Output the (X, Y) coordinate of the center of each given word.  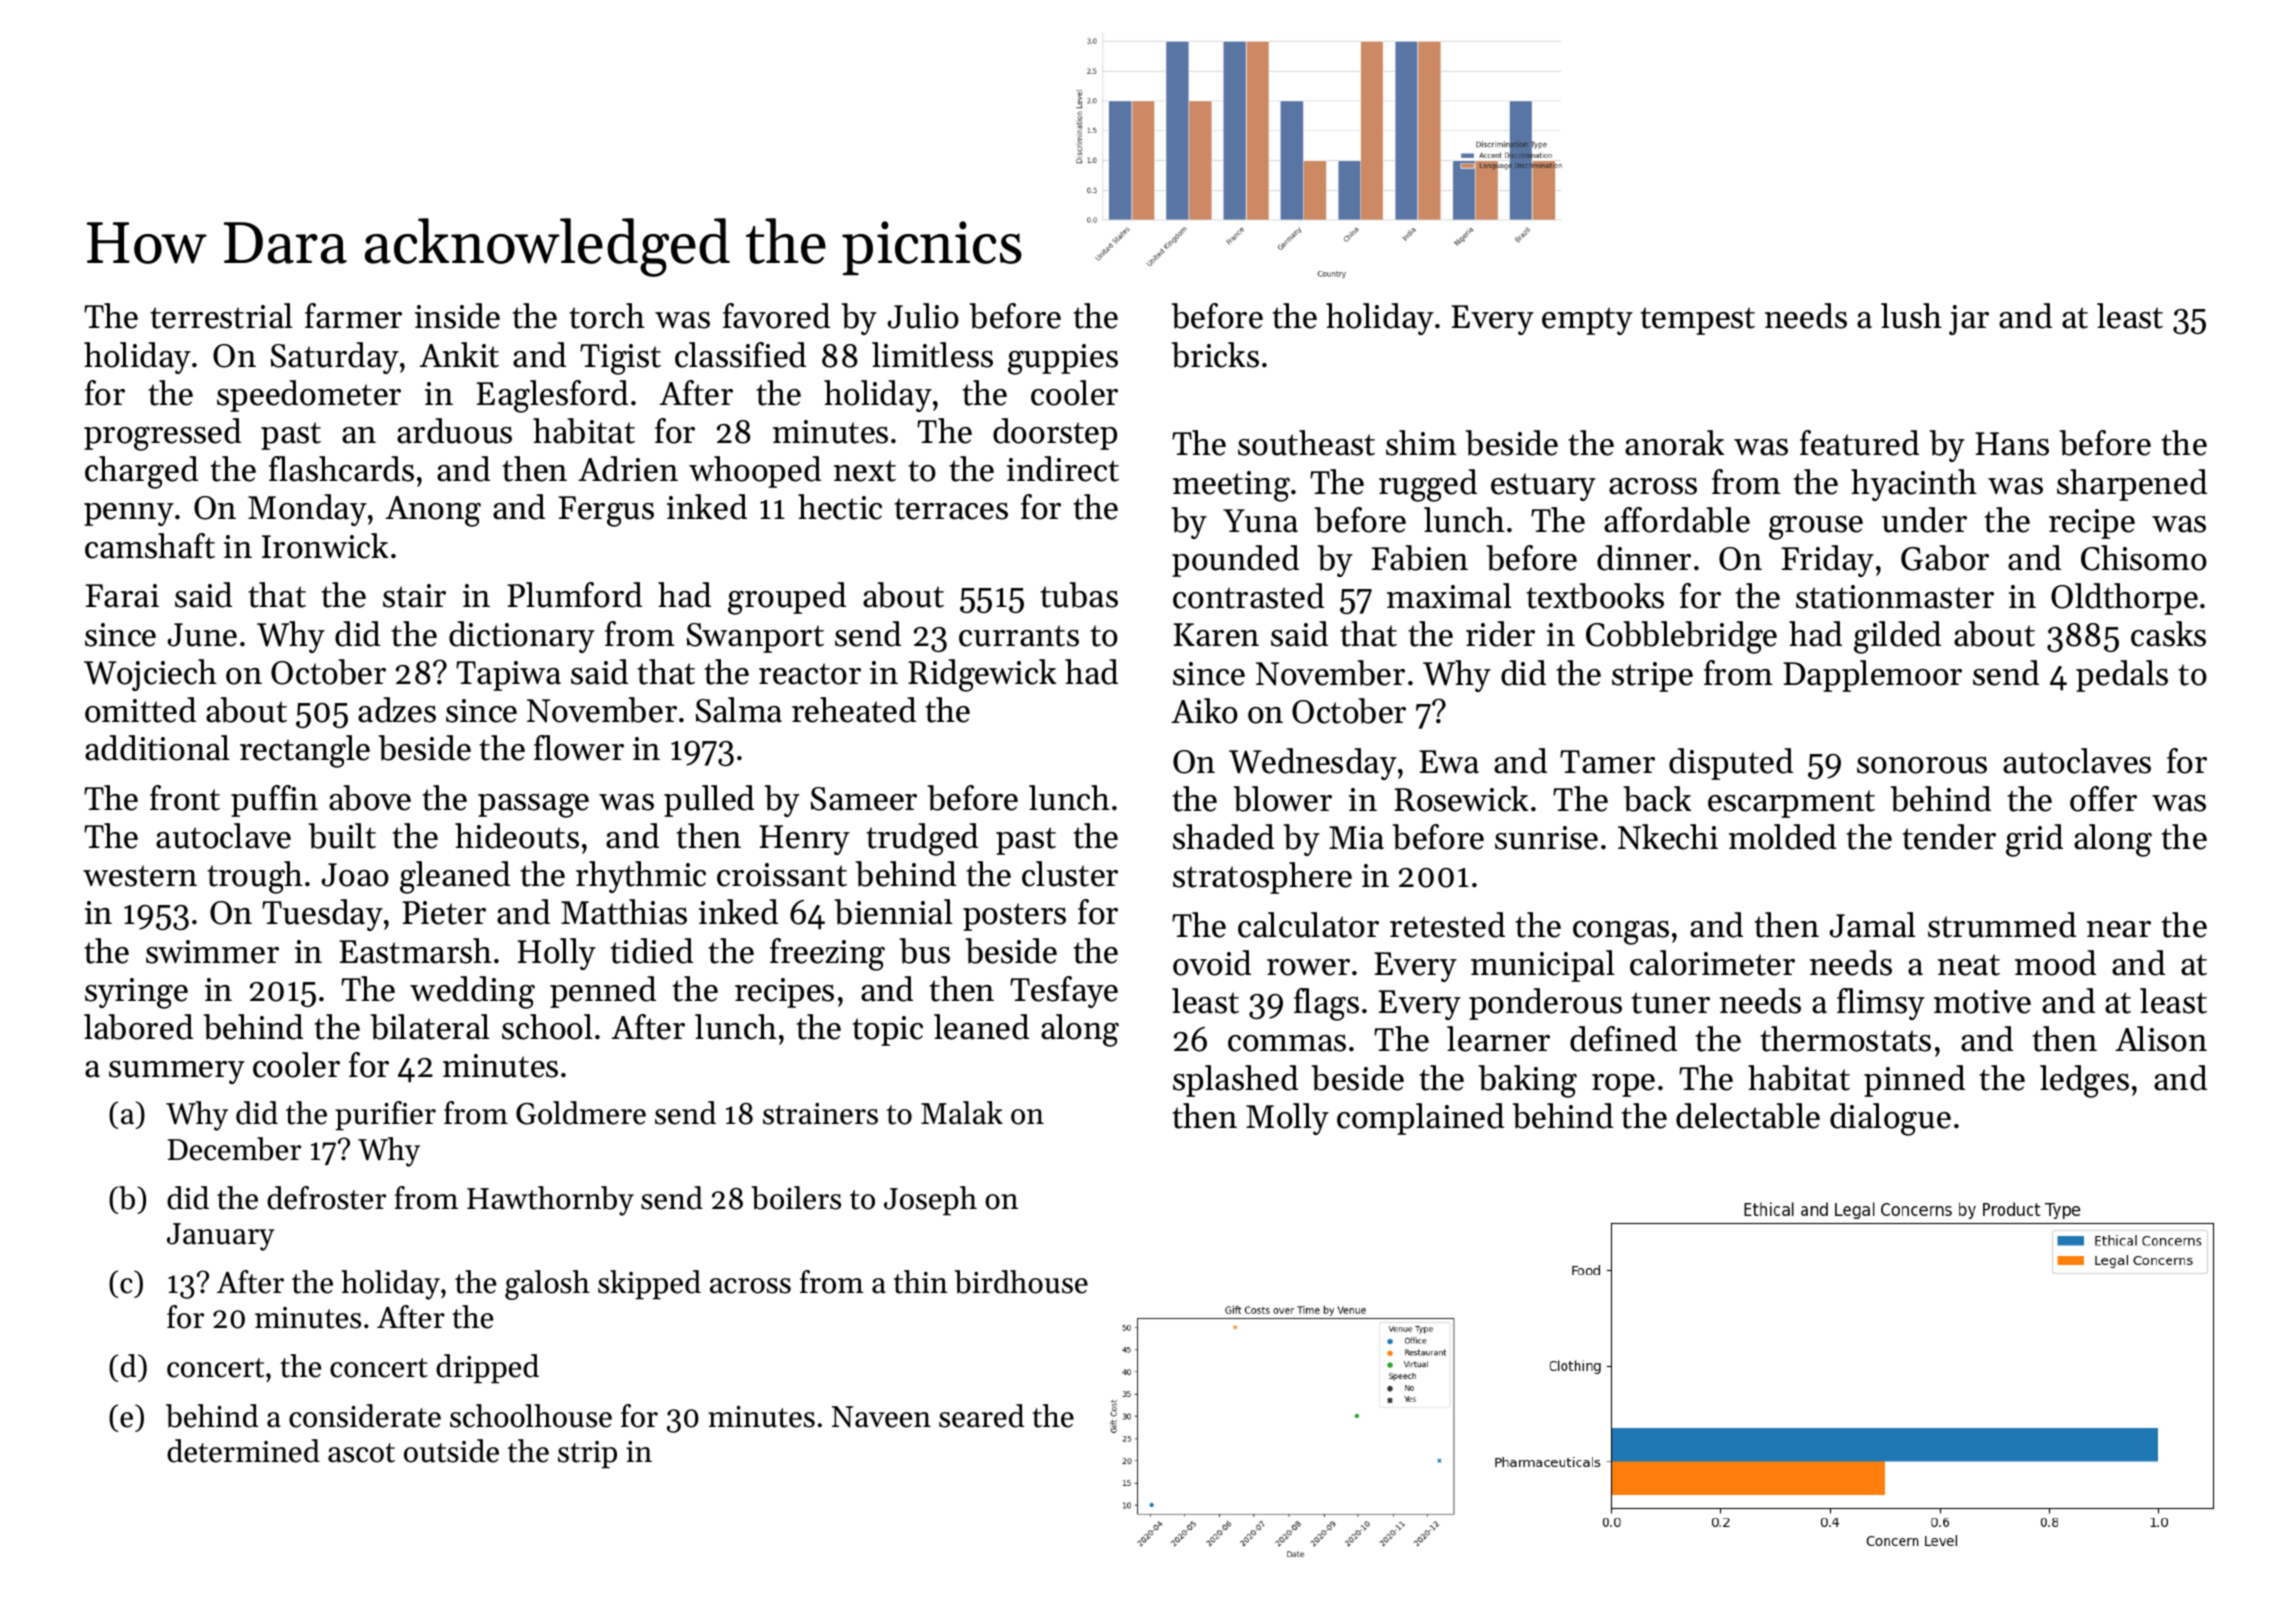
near (2119, 929)
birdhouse (1021, 1282)
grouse (1816, 527)
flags (1326, 1004)
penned (603, 992)
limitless (932, 355)
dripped (487, 1369)
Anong (433, 511)
